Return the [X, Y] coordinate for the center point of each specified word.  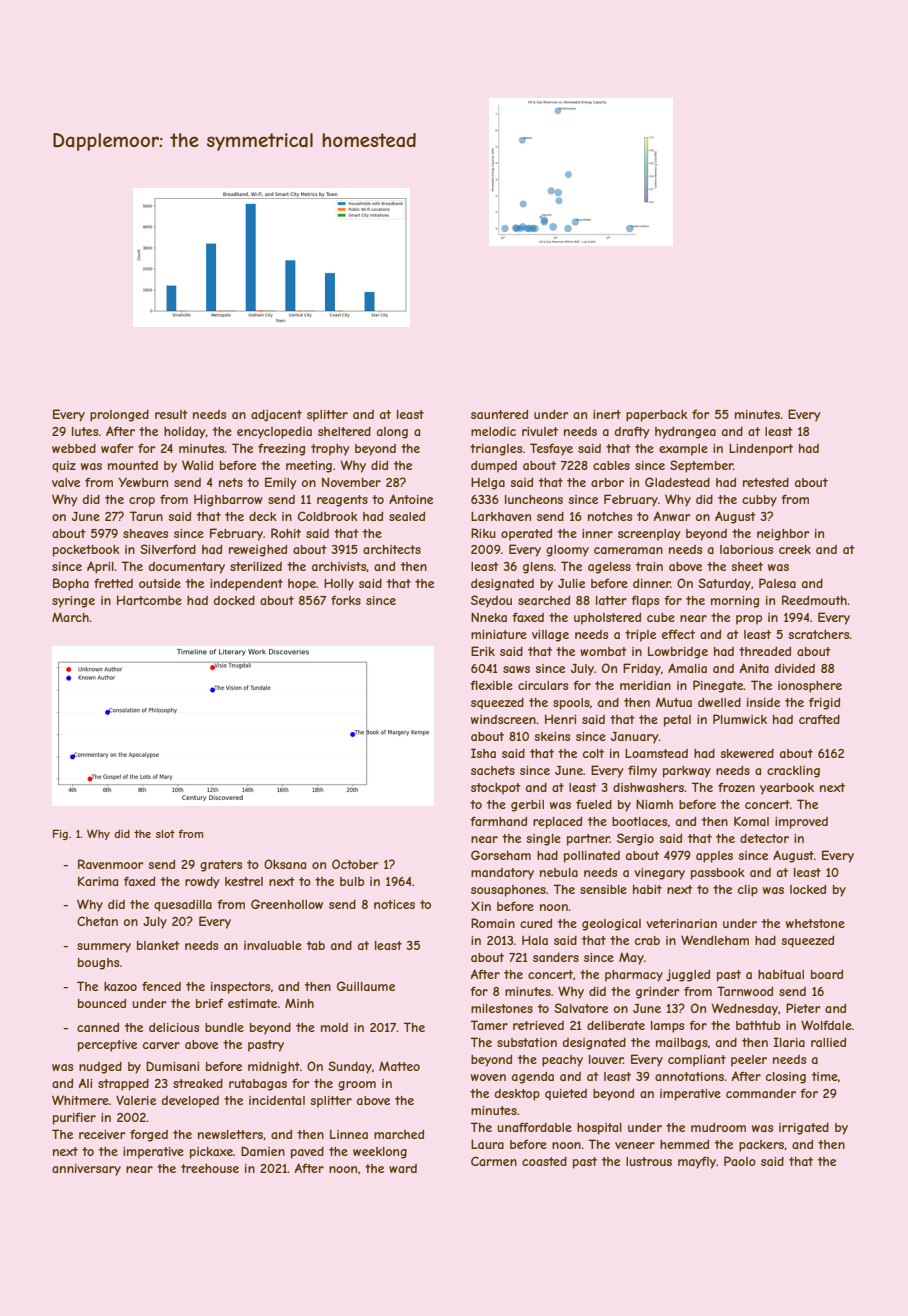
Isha [483, 753]
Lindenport [761, 449]
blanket [158, 945]
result [171, 414]
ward [403, 1168]
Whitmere [80, 1100]
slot [165, 834]
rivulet [540, 431]
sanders [556, 957]
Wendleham [715, 940]
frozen [736, 787]
